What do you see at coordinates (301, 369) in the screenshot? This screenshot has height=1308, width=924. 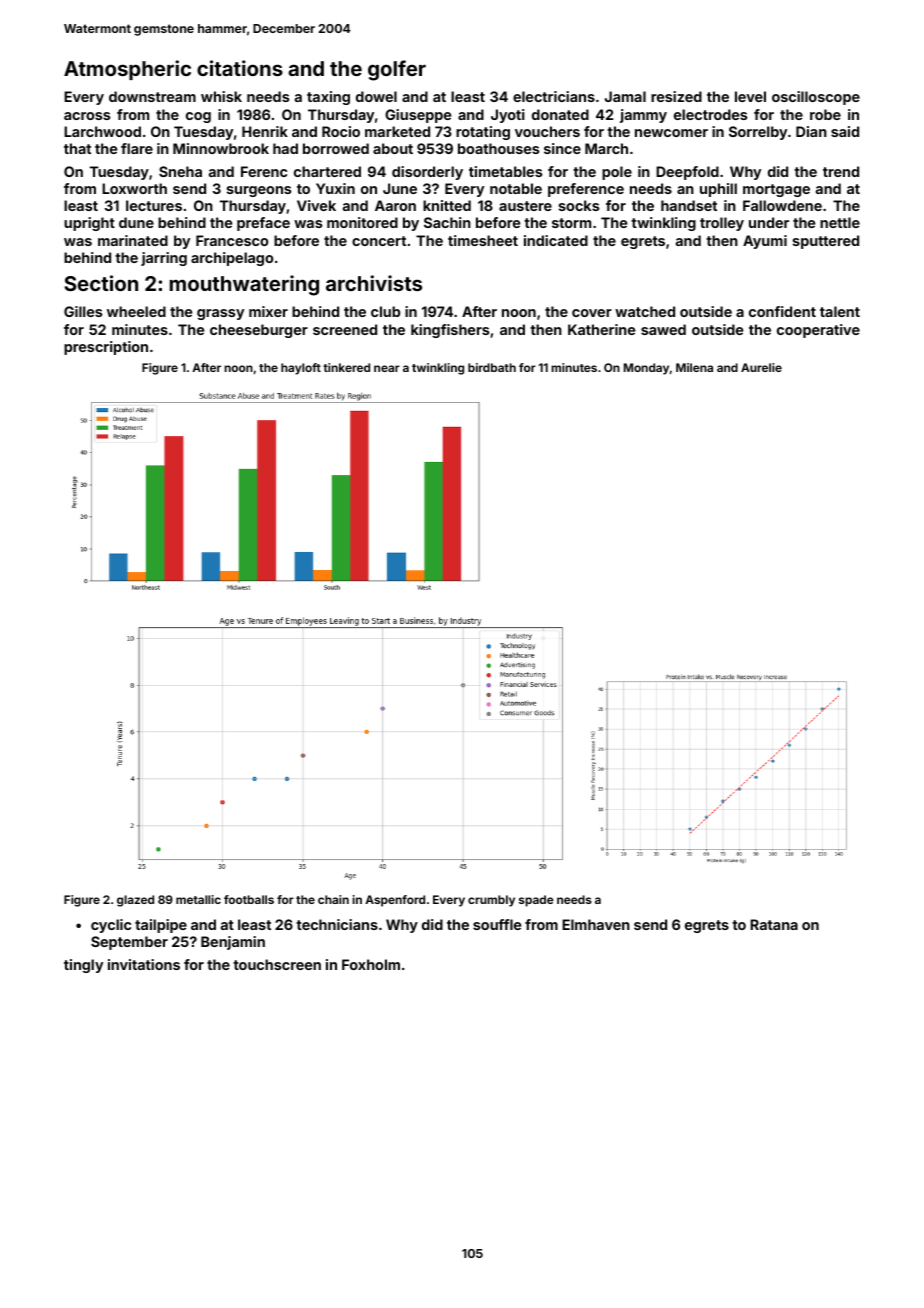 I see `hayloft` at bounding box center [301, 369].
